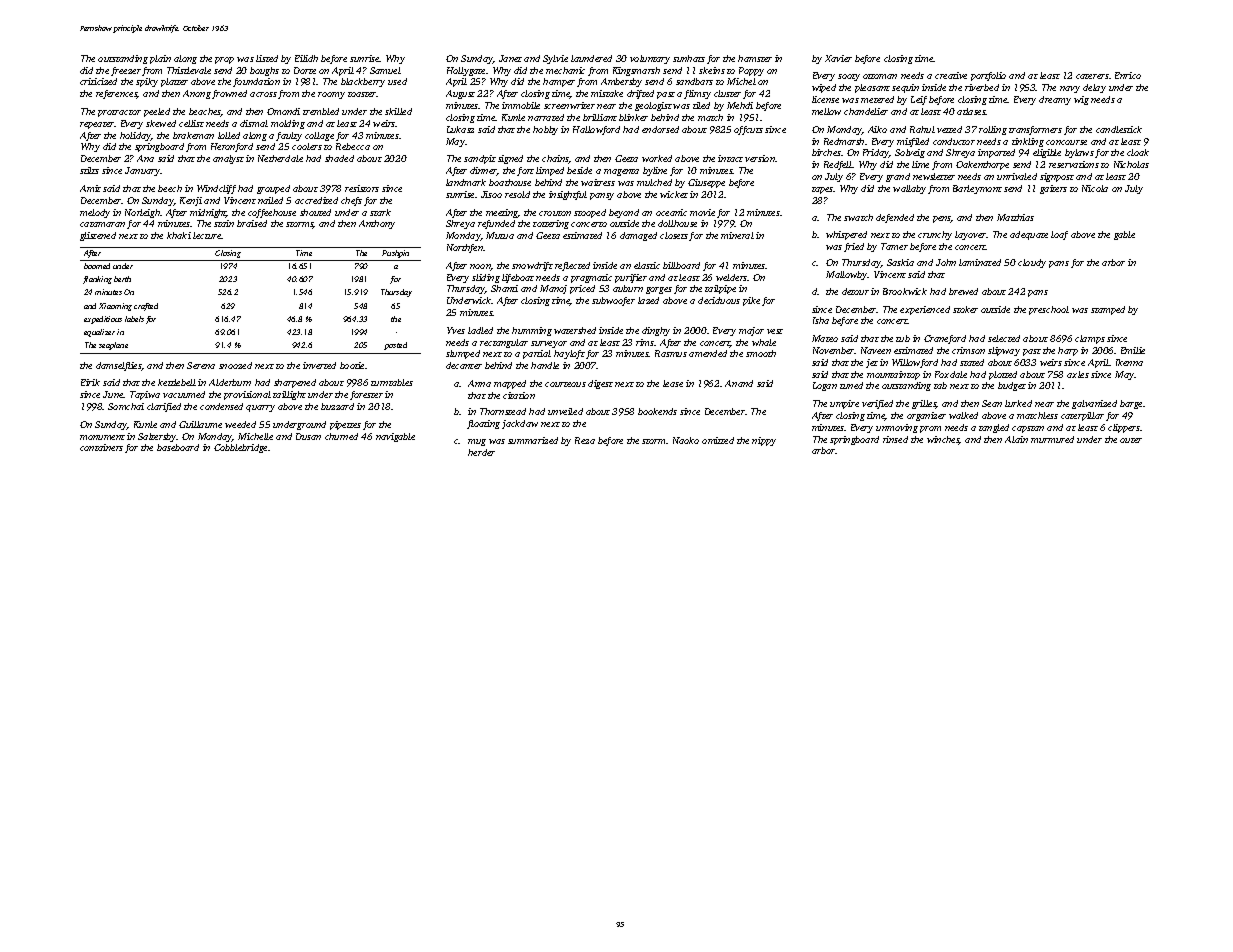  What do you see at coordinates (572, 266) in the screenshot?
I see `reflected` at bounding box center [572, 266].
